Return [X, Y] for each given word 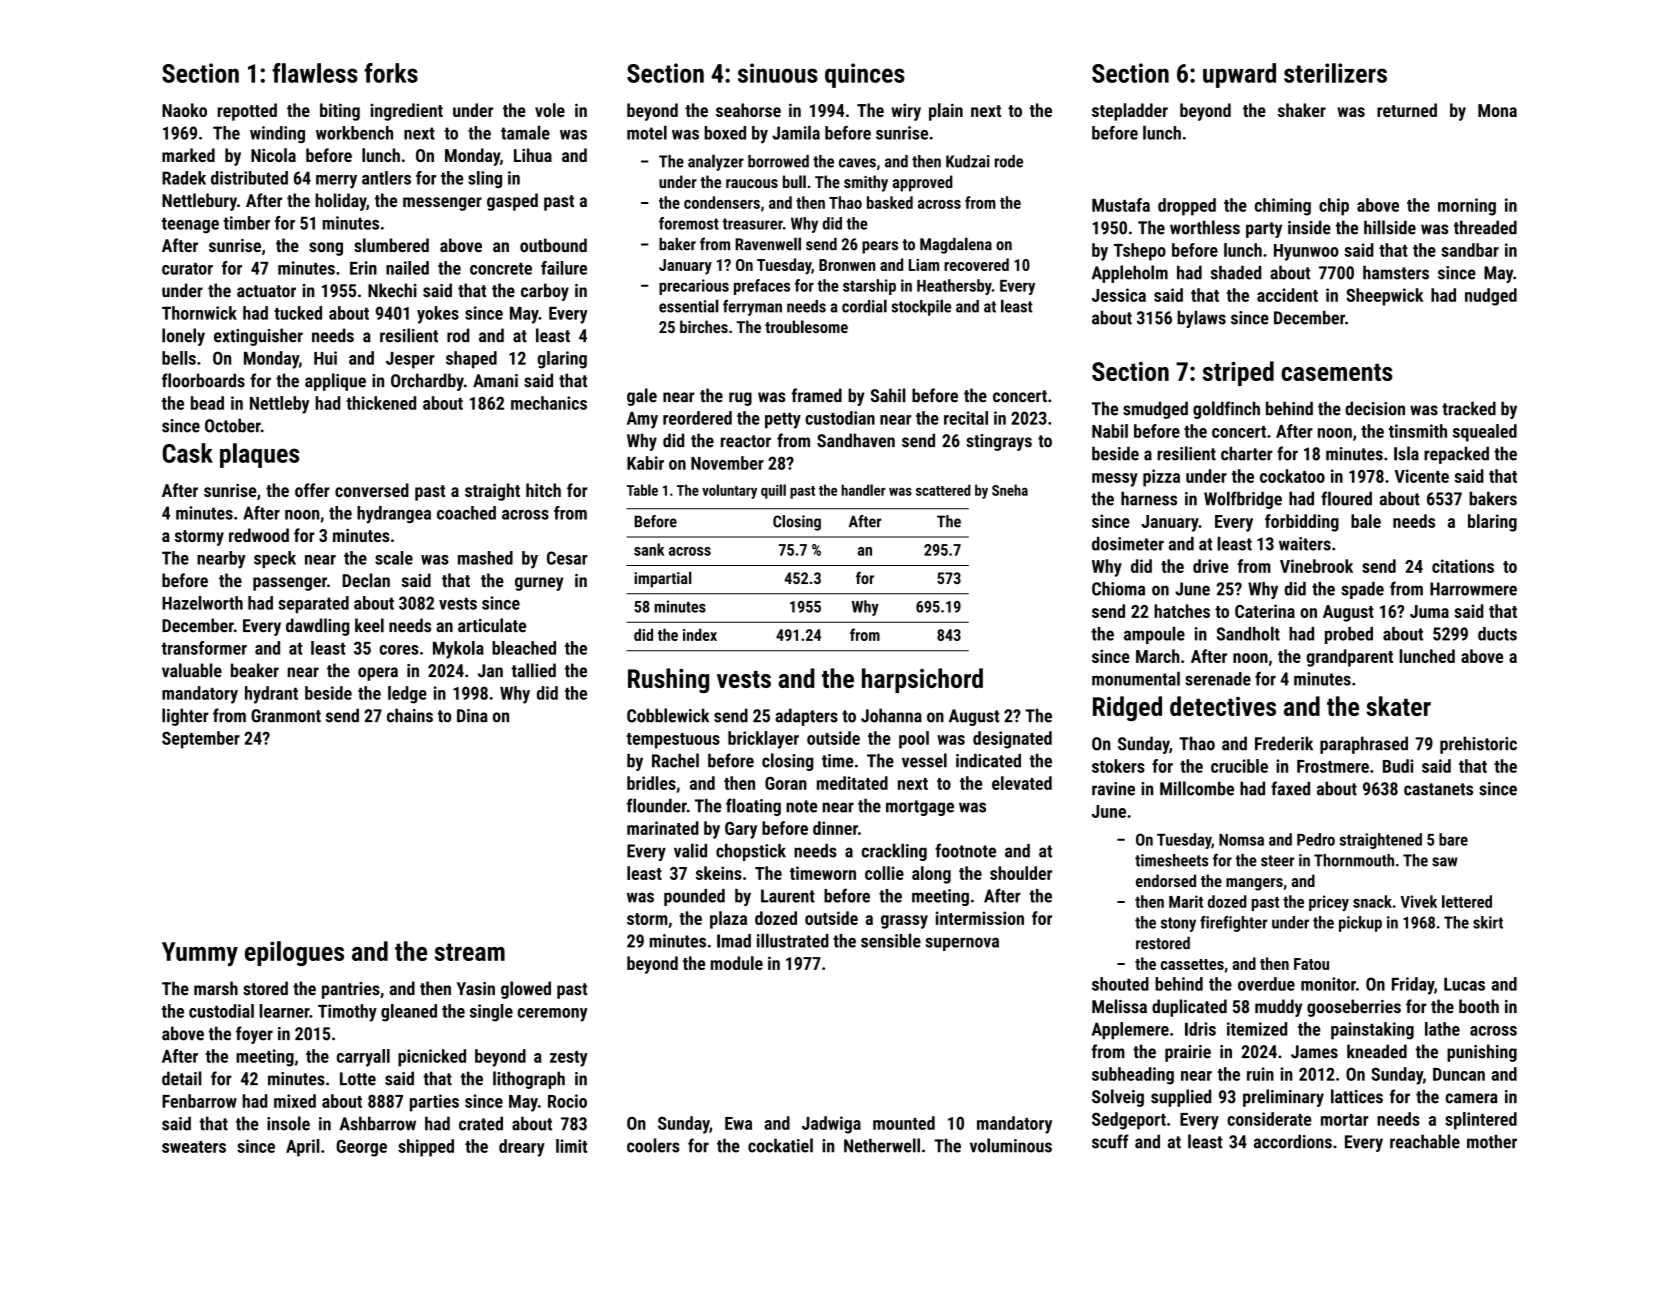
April [303, 1148]
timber [246, 223]
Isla [1406, 453]
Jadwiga [831, 1125]
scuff [1110, 1141]
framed [816, 395]
